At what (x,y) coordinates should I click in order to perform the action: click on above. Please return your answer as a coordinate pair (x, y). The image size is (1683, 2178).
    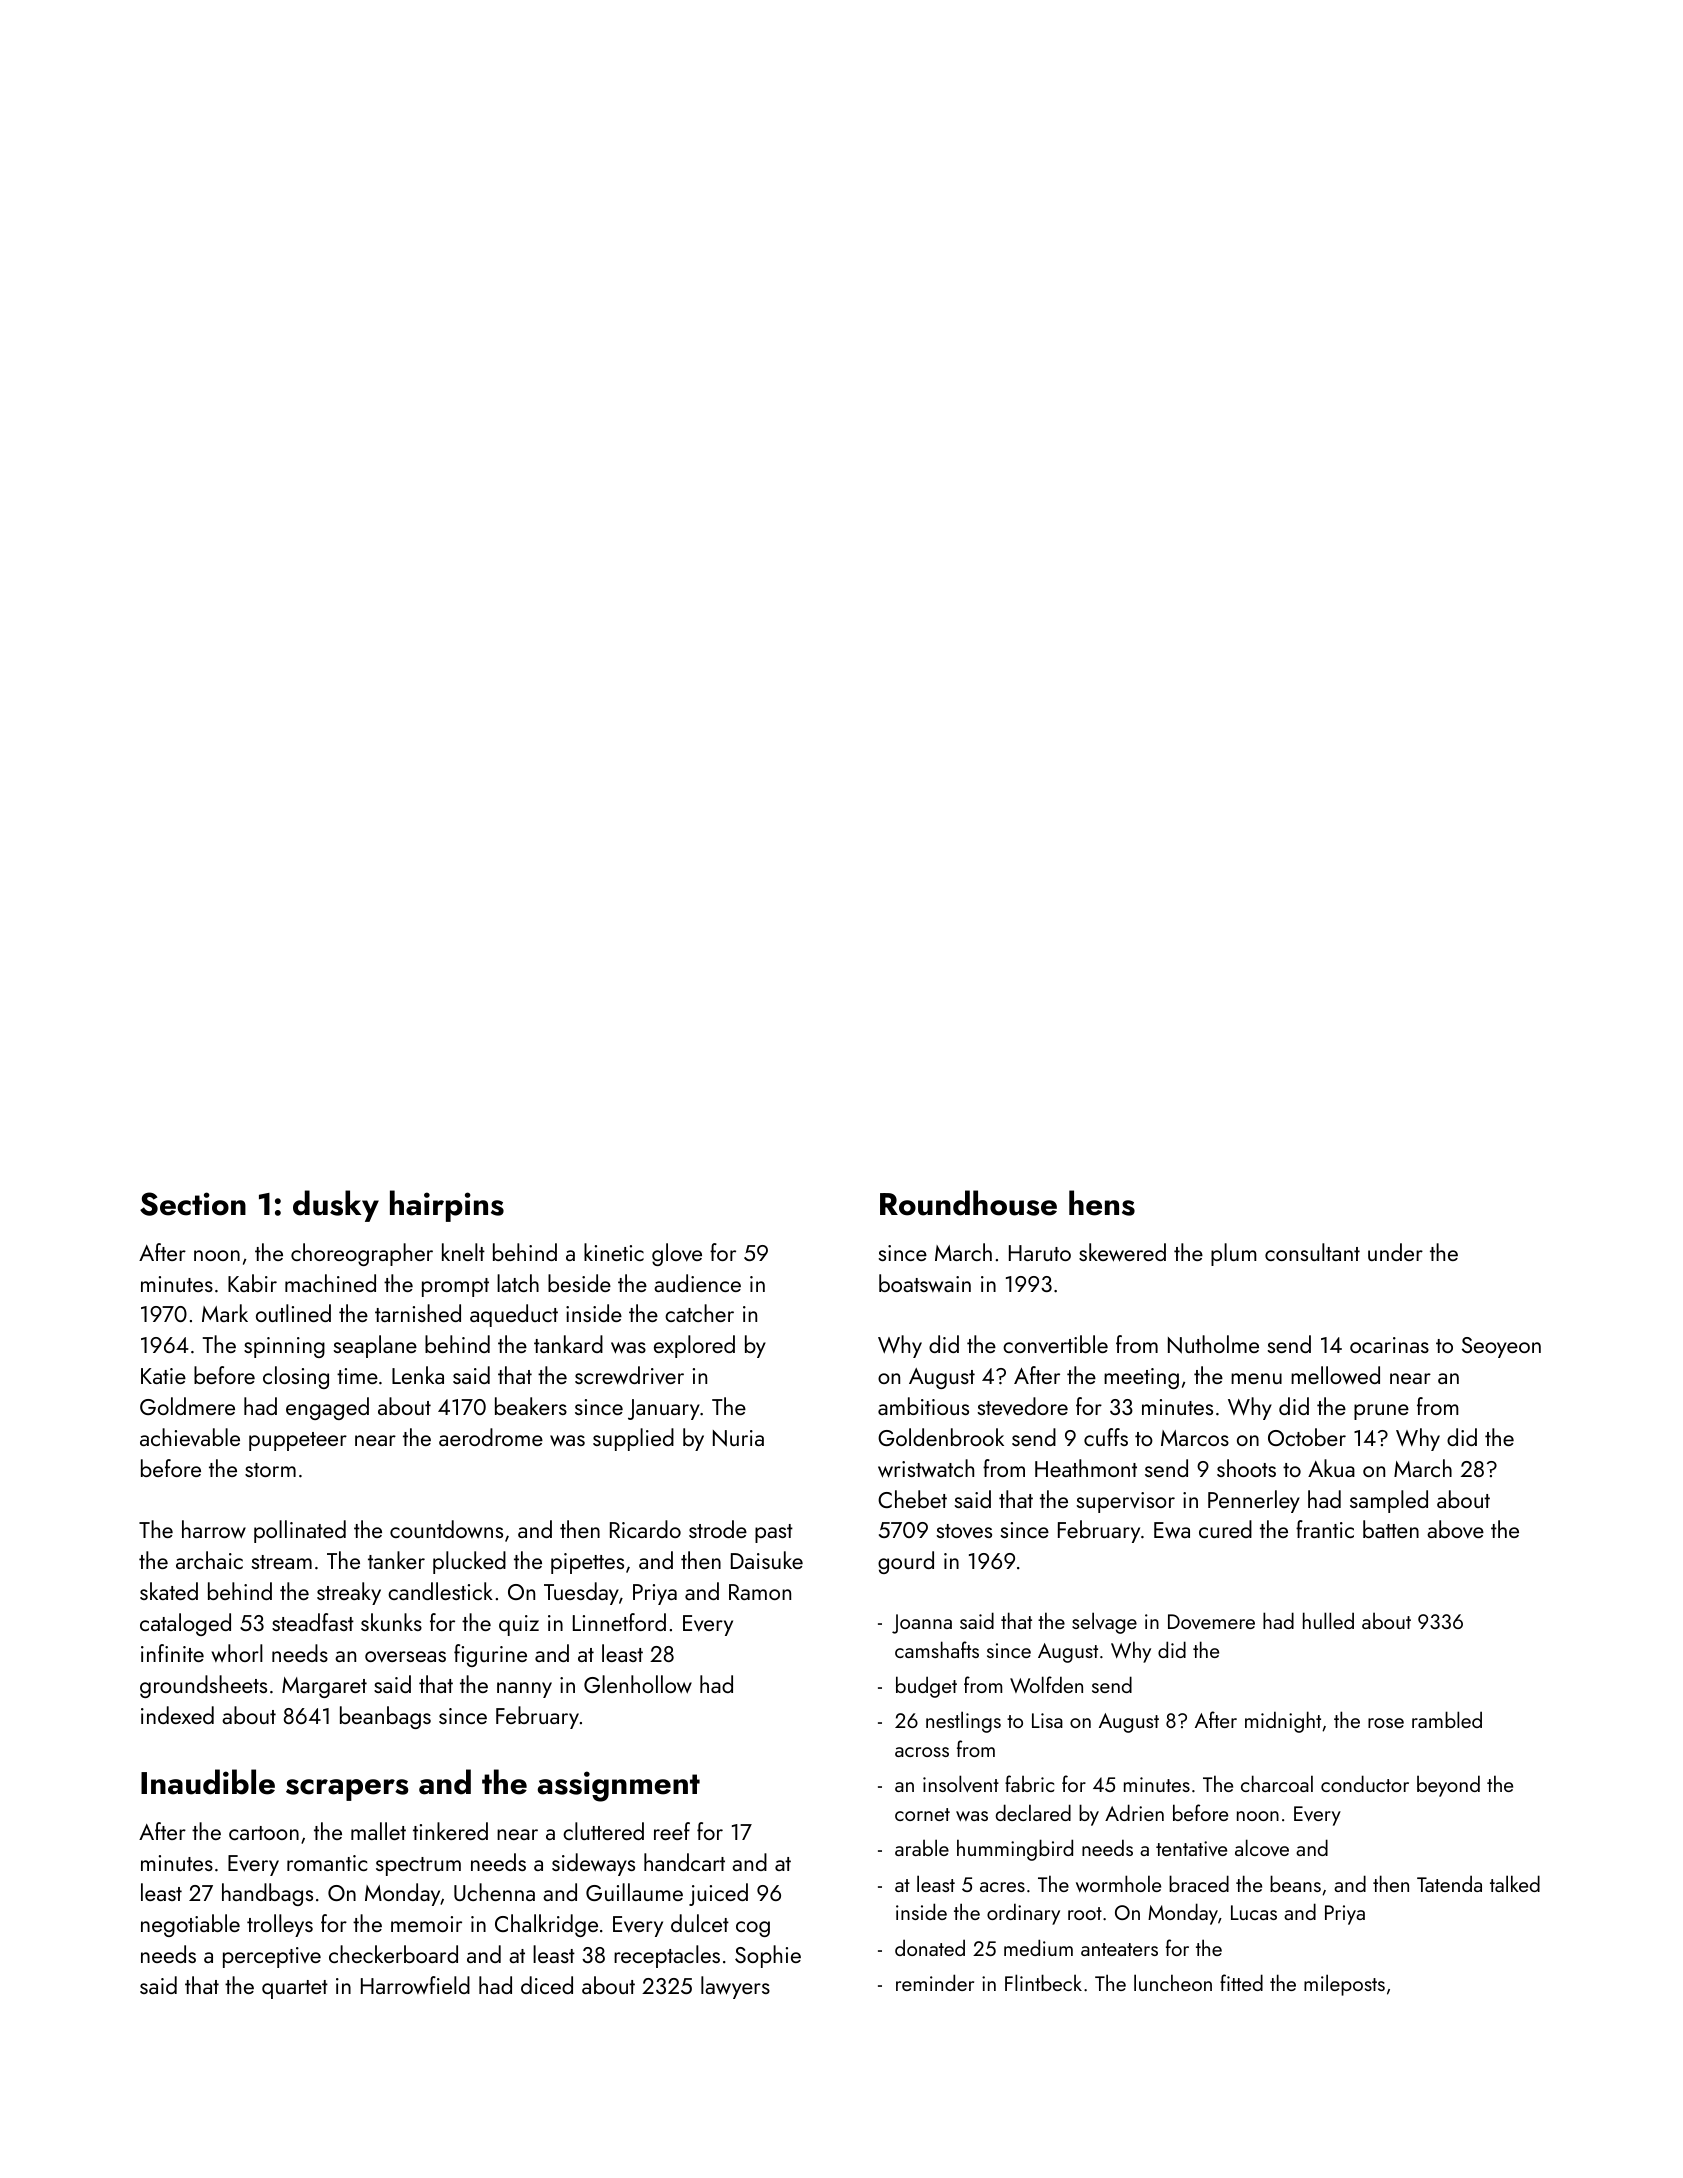
    Looking at the image, I should click on (1455, 1529).
